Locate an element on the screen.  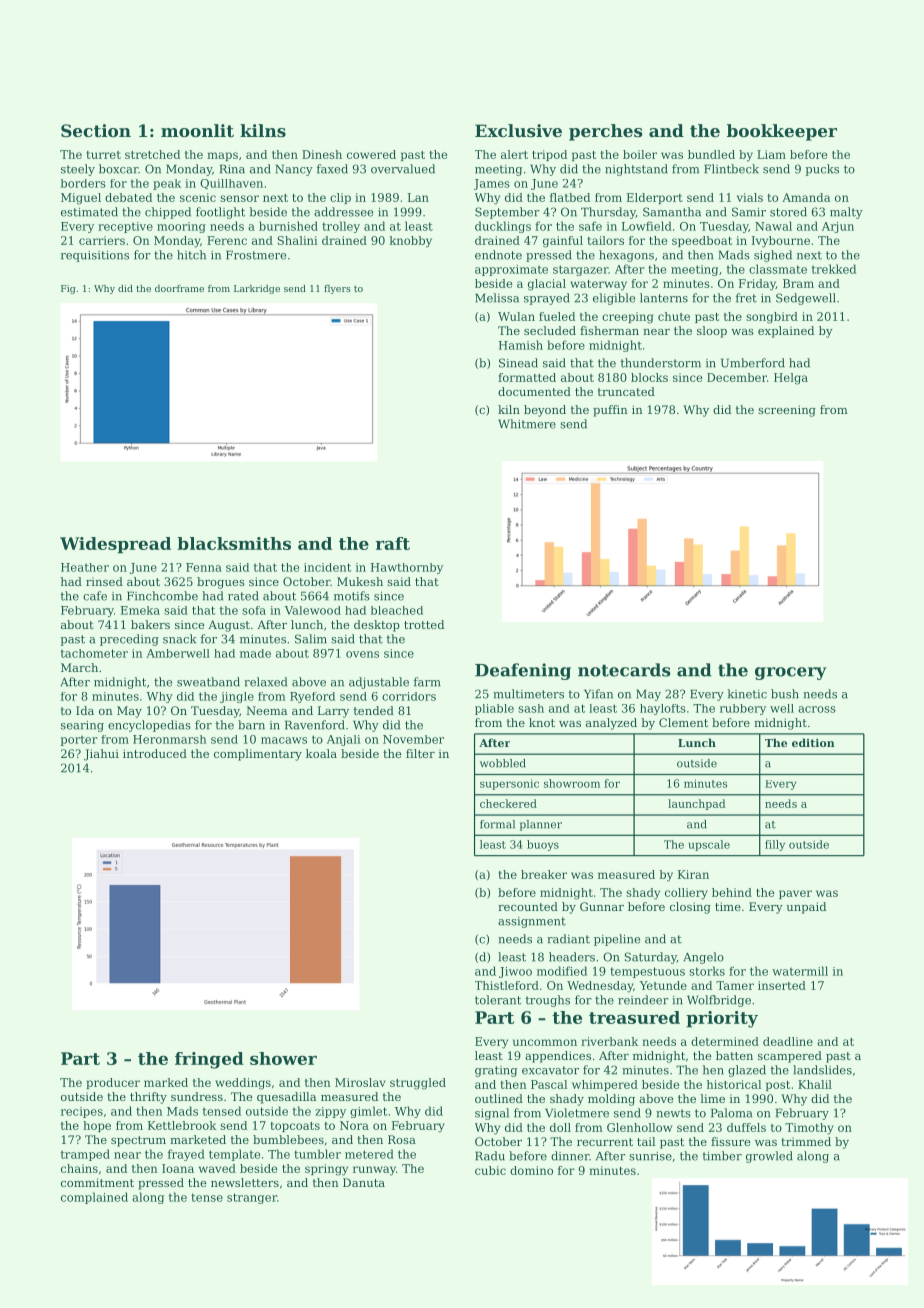
documented is located at coordinates (534, 391).
